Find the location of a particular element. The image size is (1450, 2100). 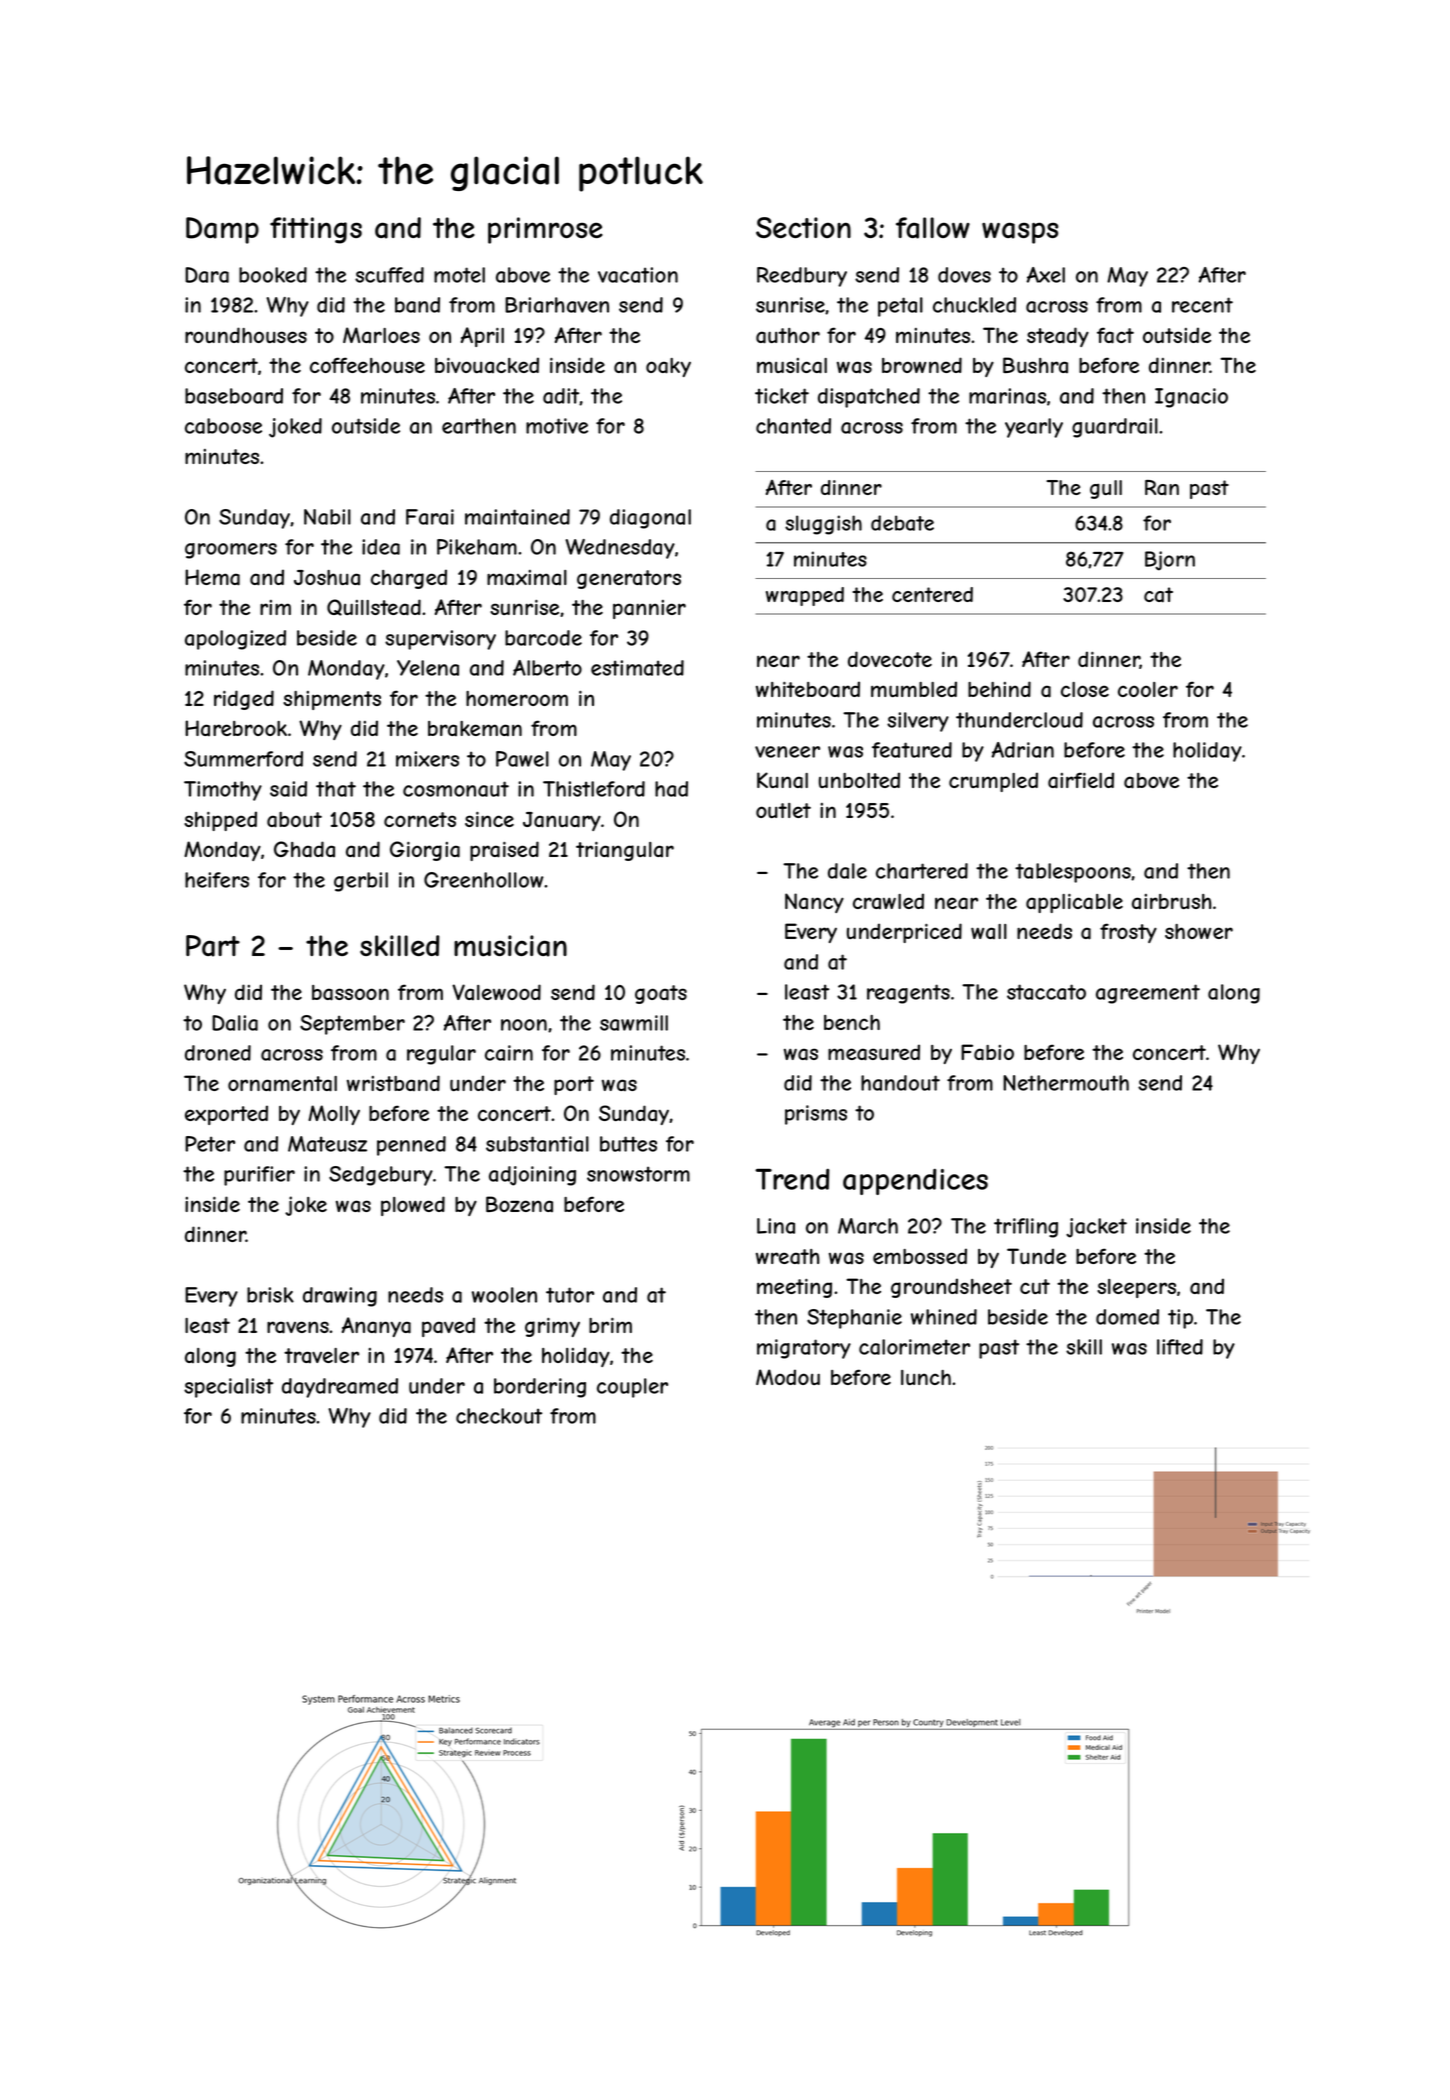

Axel is located at coordinates (1046, 275).
